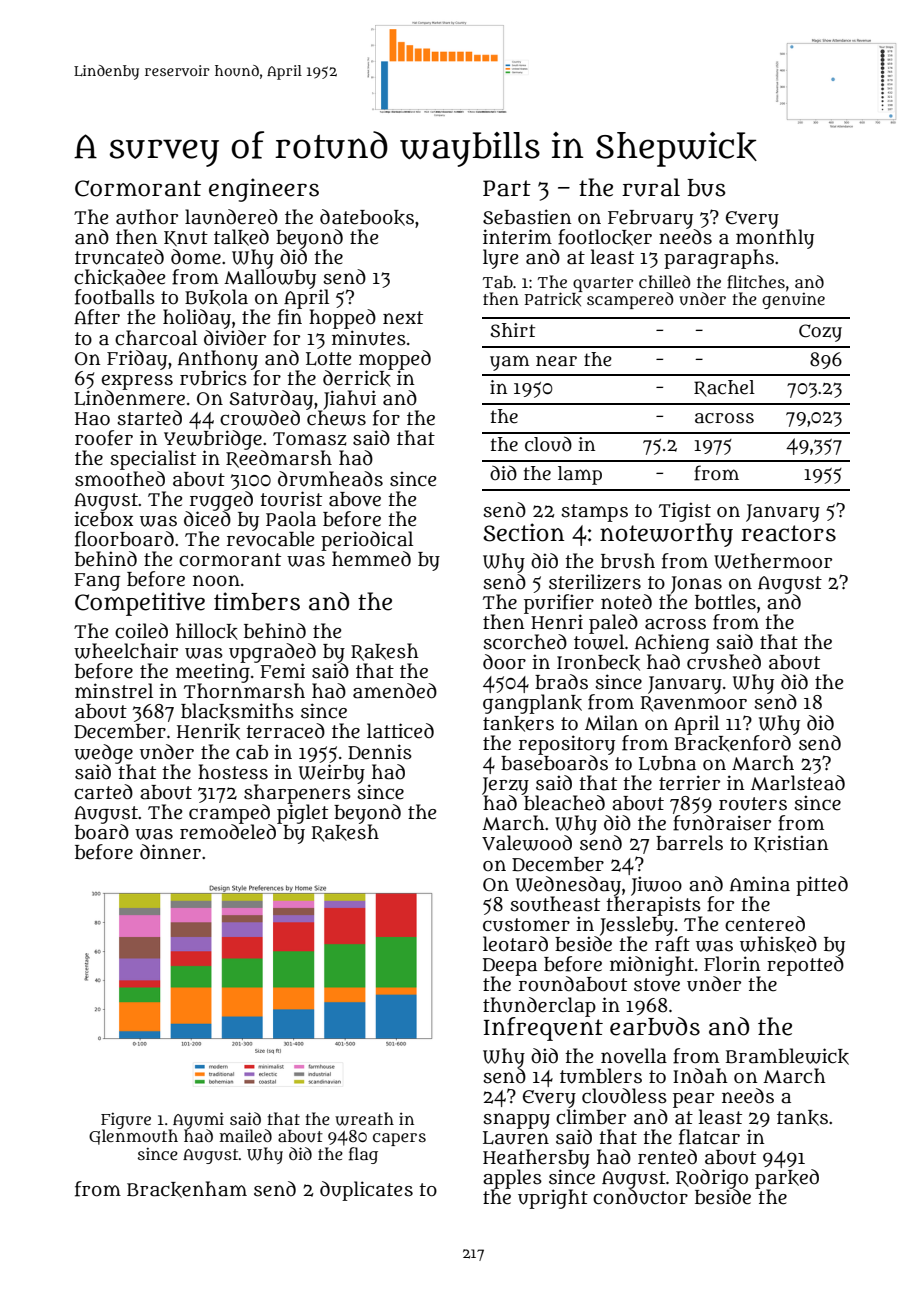  What do you see at coordinates (147, 217) in the screenshot?
I see `author` at bounding box center [147, 217].
